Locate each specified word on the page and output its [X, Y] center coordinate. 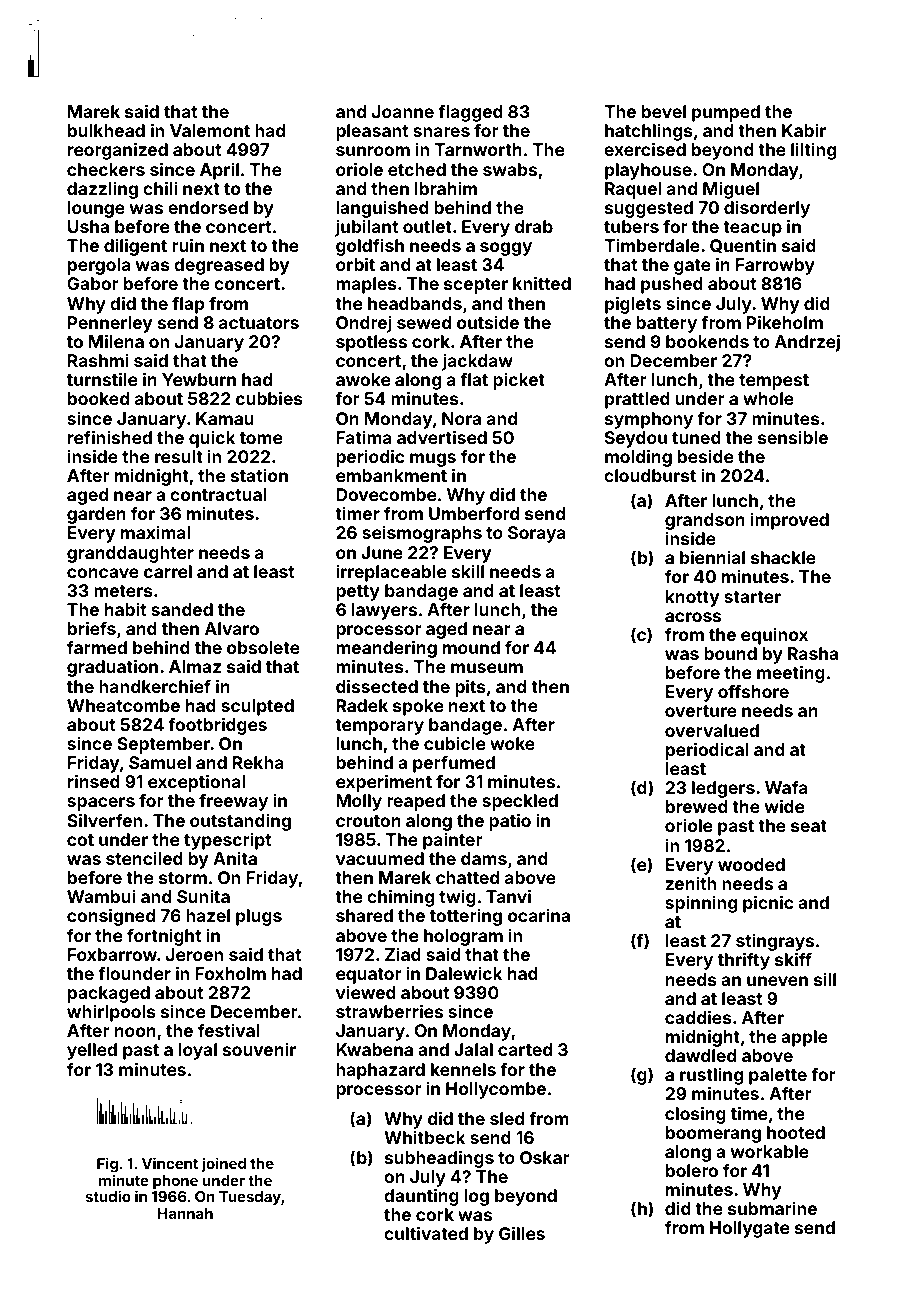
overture [701, 711]
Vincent [170, 1163]
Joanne [403, 111]
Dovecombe [386, 494]
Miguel [731, 190]
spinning [701, 904]
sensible [793, 437]
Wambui [101, 896]
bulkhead [106, 130]
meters [123, 591]
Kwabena [374, 1049]
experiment [384, 783]
